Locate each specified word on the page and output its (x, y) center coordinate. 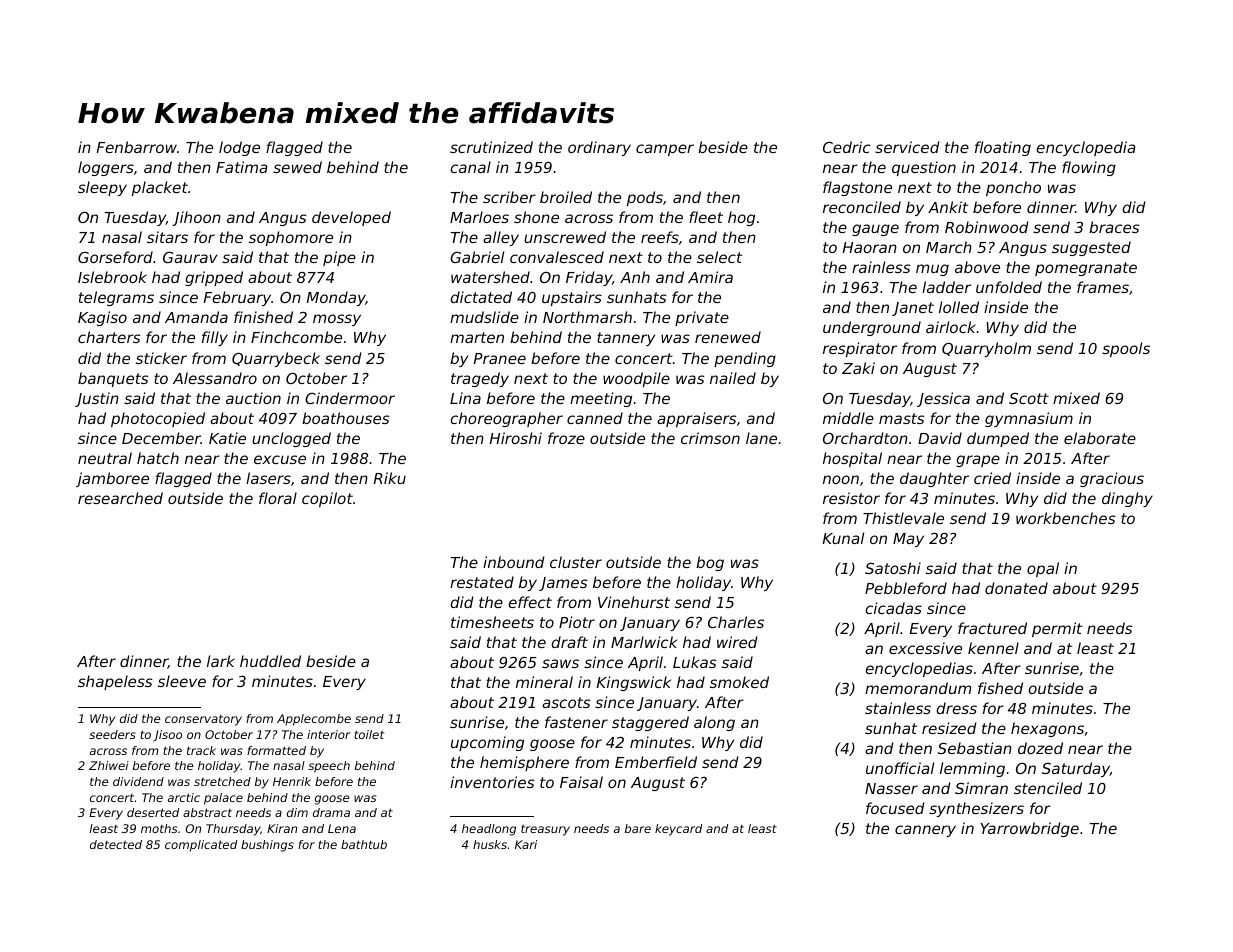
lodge (239, 148)
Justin (97, 399)
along (714, 723)
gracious (1112, 479)
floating (1003, 148)
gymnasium (1029, 419)
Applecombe (314, 720)
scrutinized (491, 147)
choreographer (506, 419)
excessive (925, 648)
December (161, 438)
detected (116, 844)
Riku (390, 478)
